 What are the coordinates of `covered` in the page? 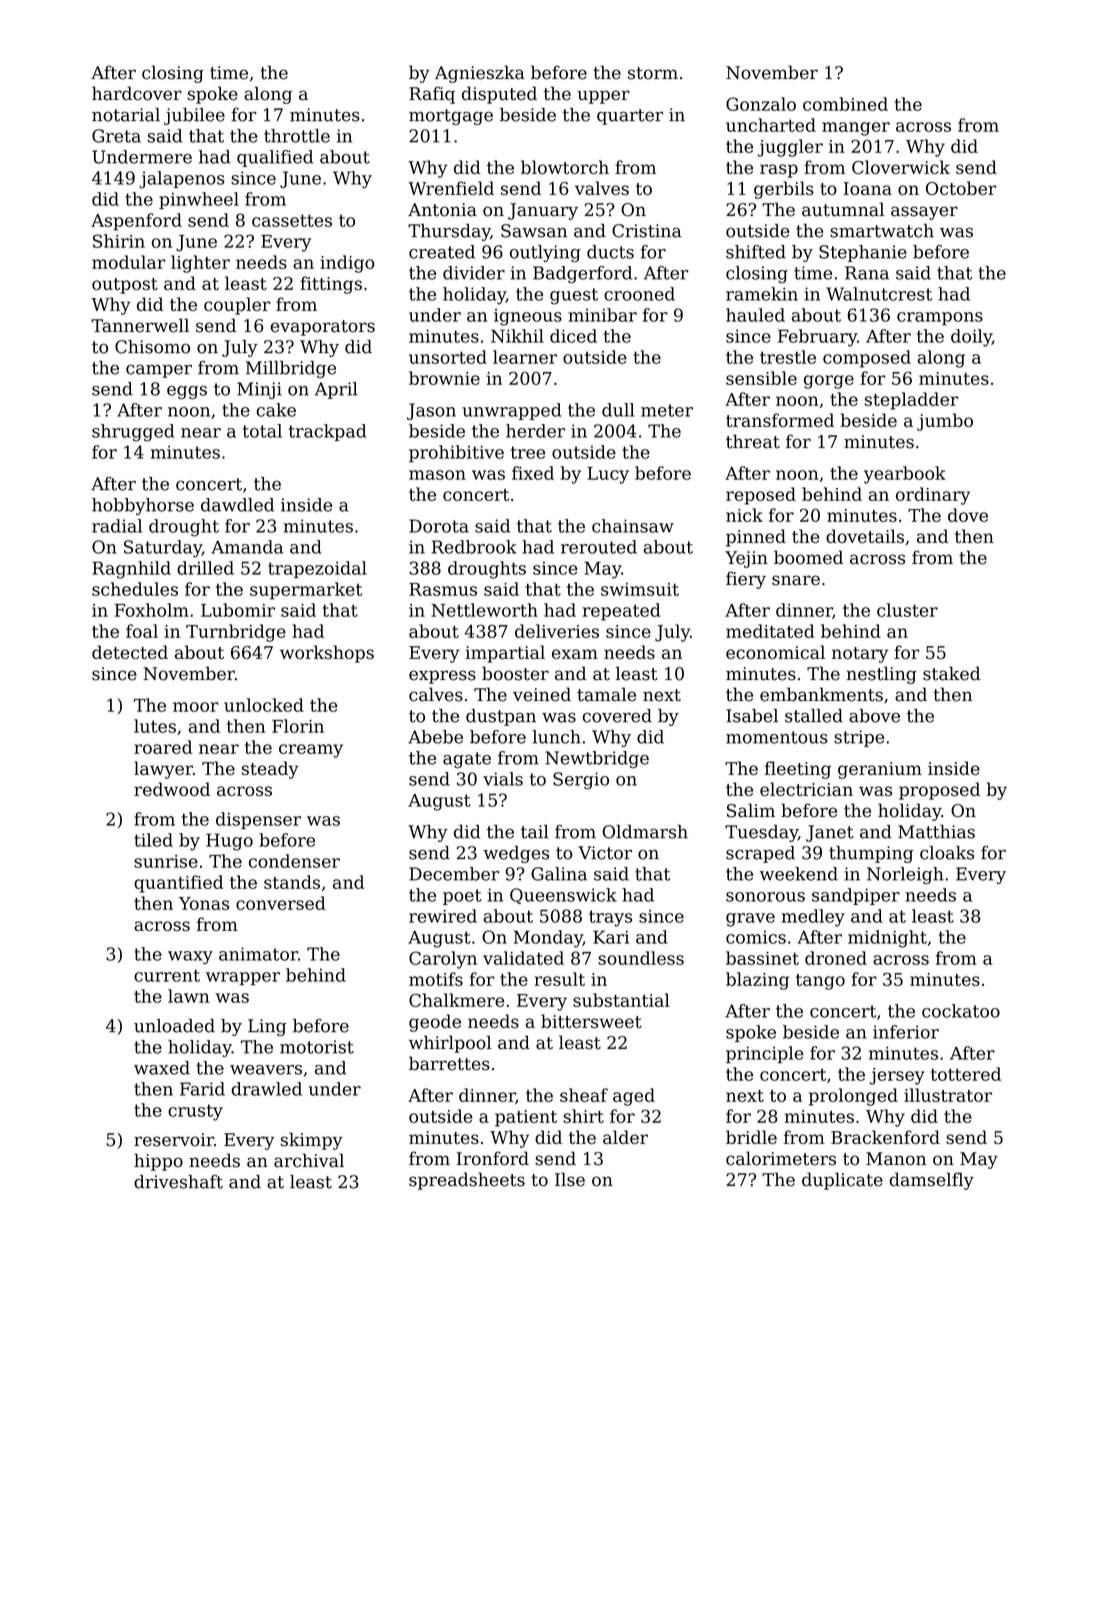 It's located at (617, 716).
